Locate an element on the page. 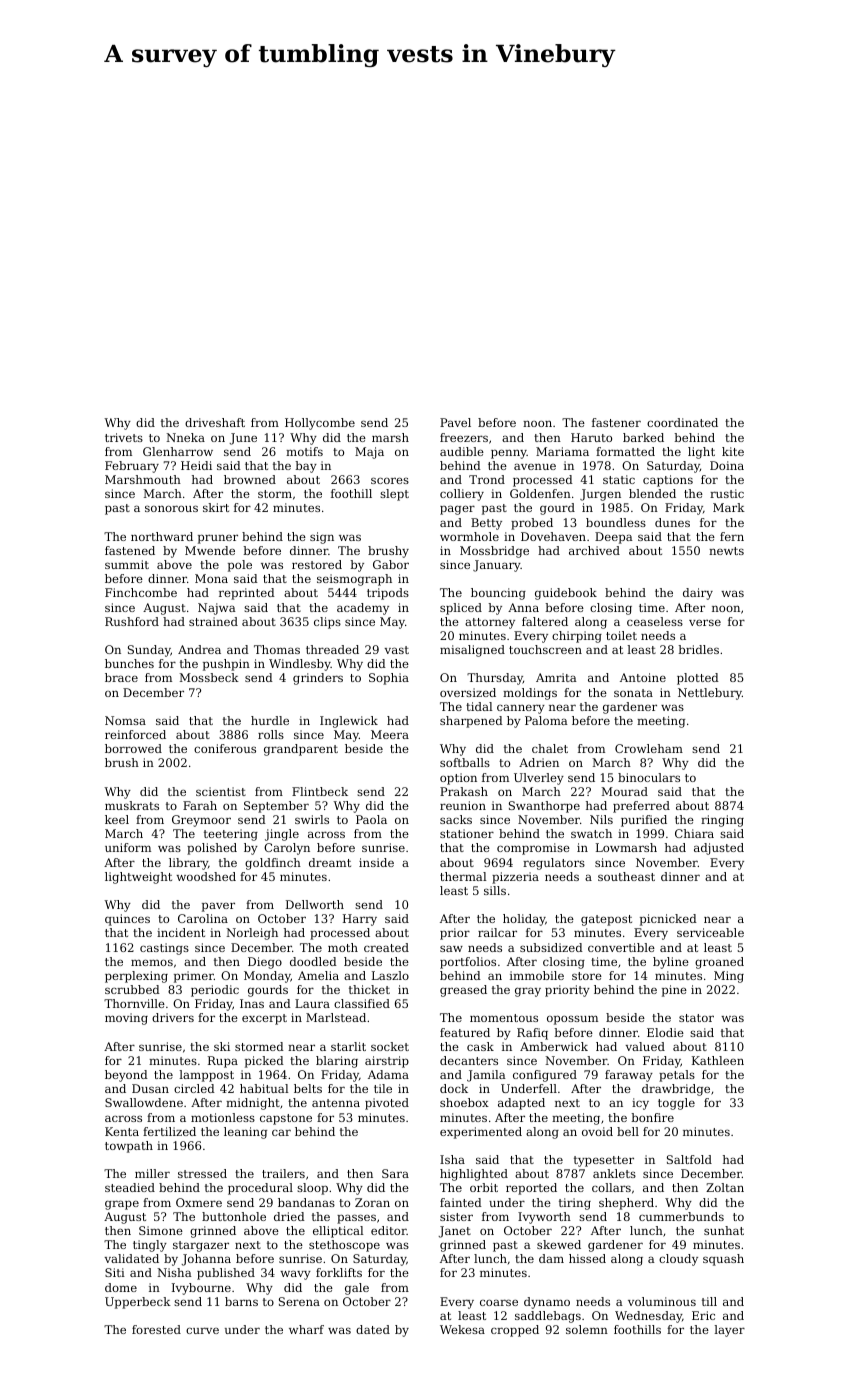  curve is located at coordinates (202, 1330).
